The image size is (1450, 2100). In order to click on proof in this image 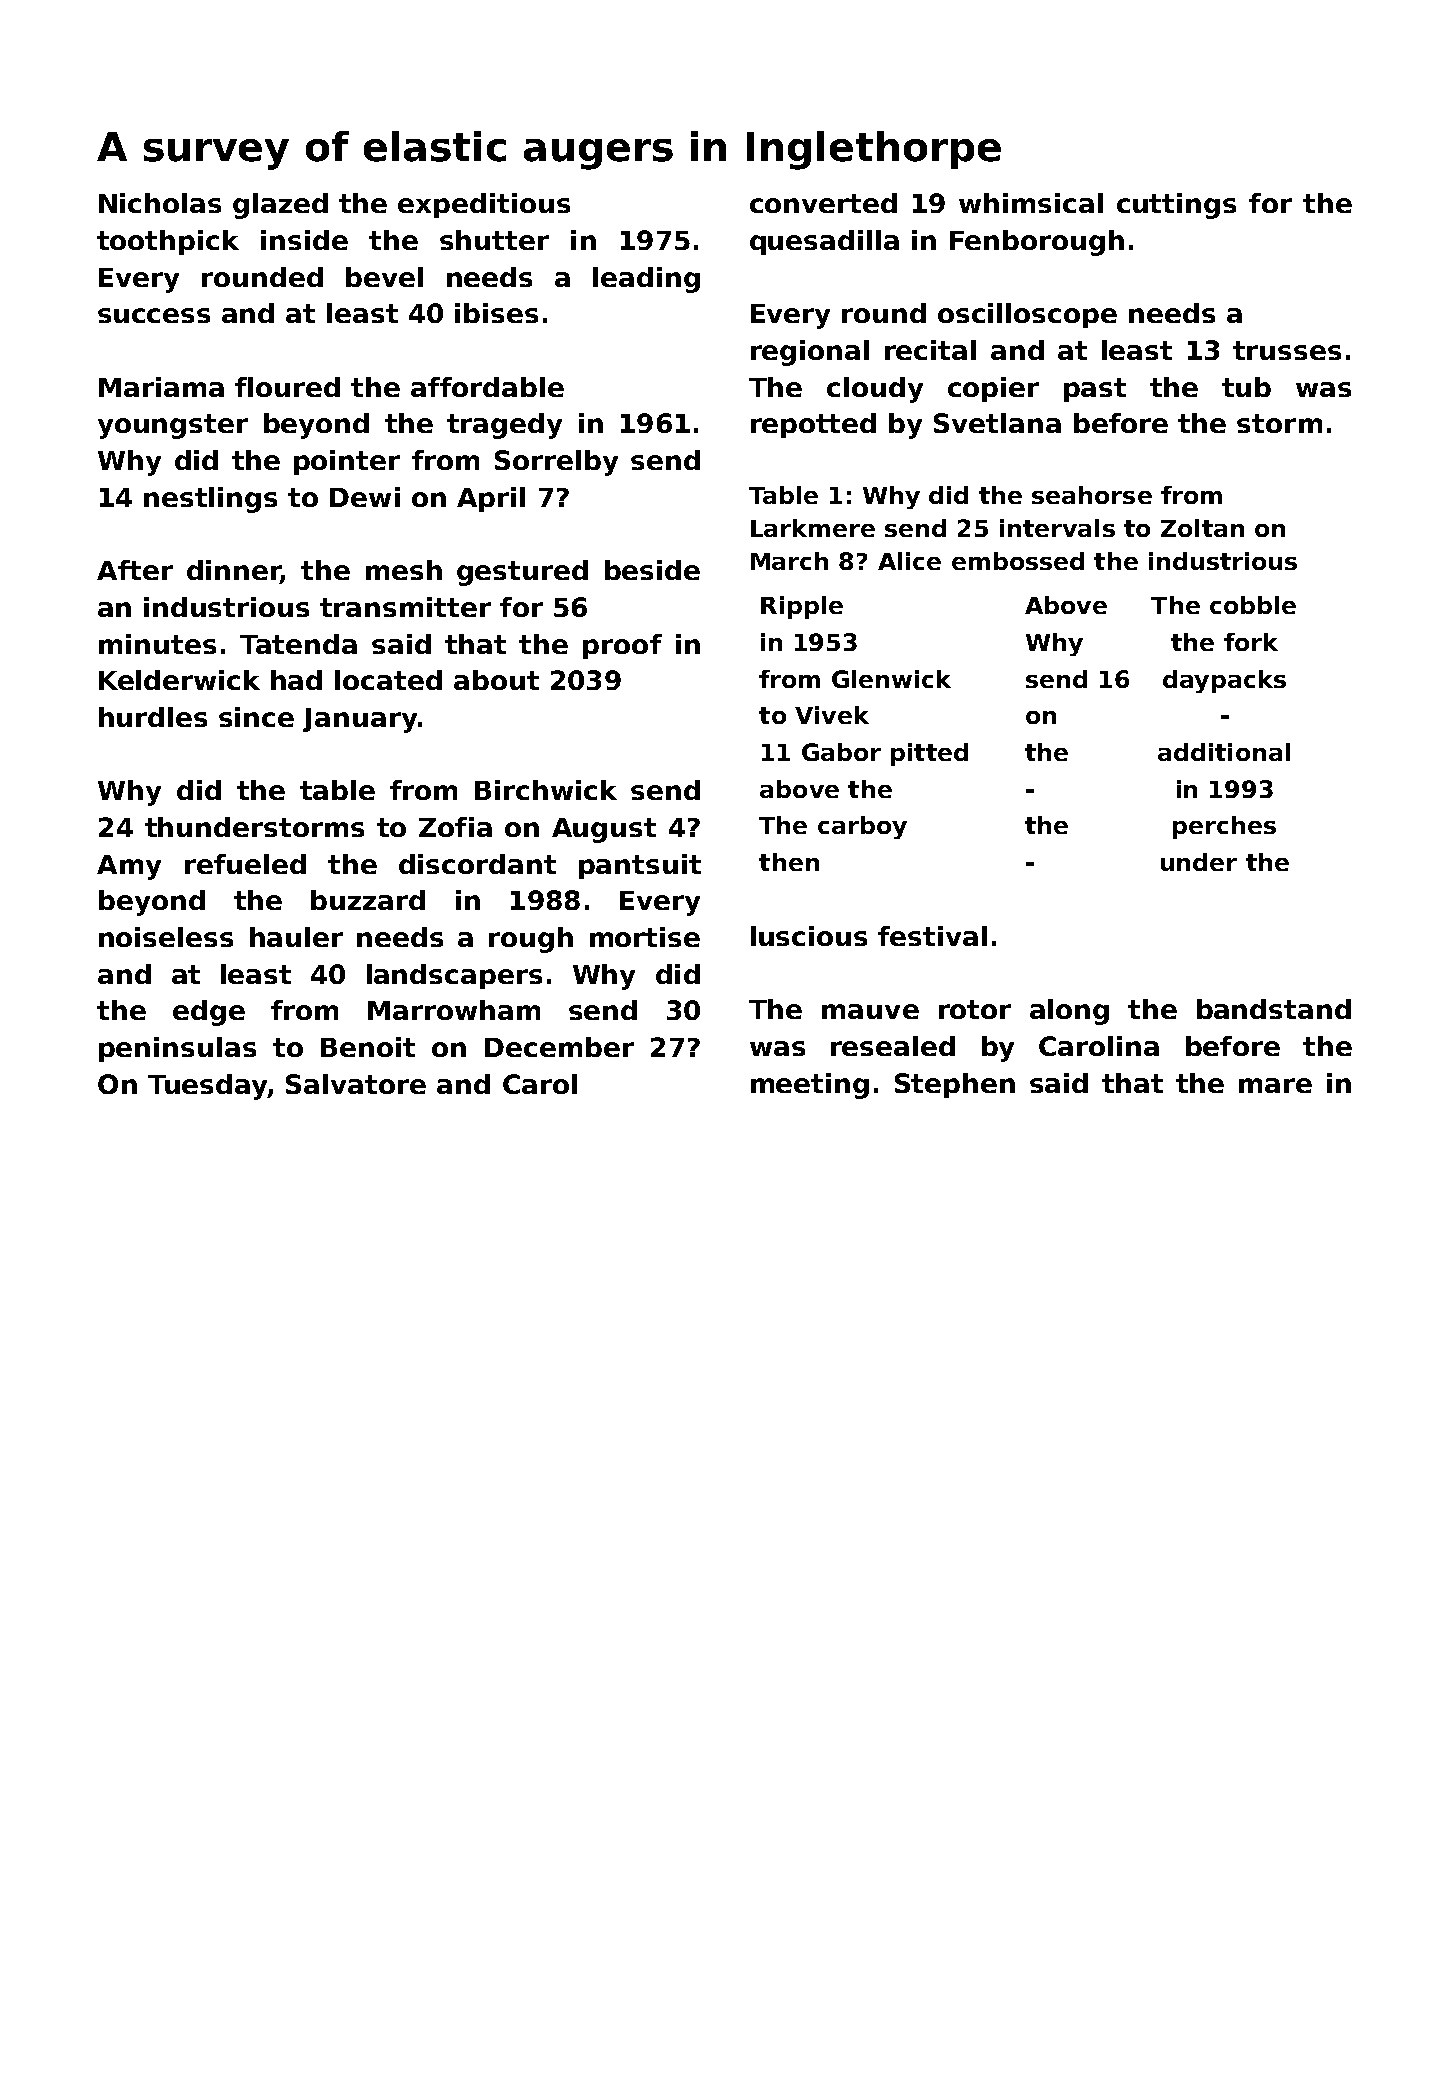, I will do `click(622, 646)`.
